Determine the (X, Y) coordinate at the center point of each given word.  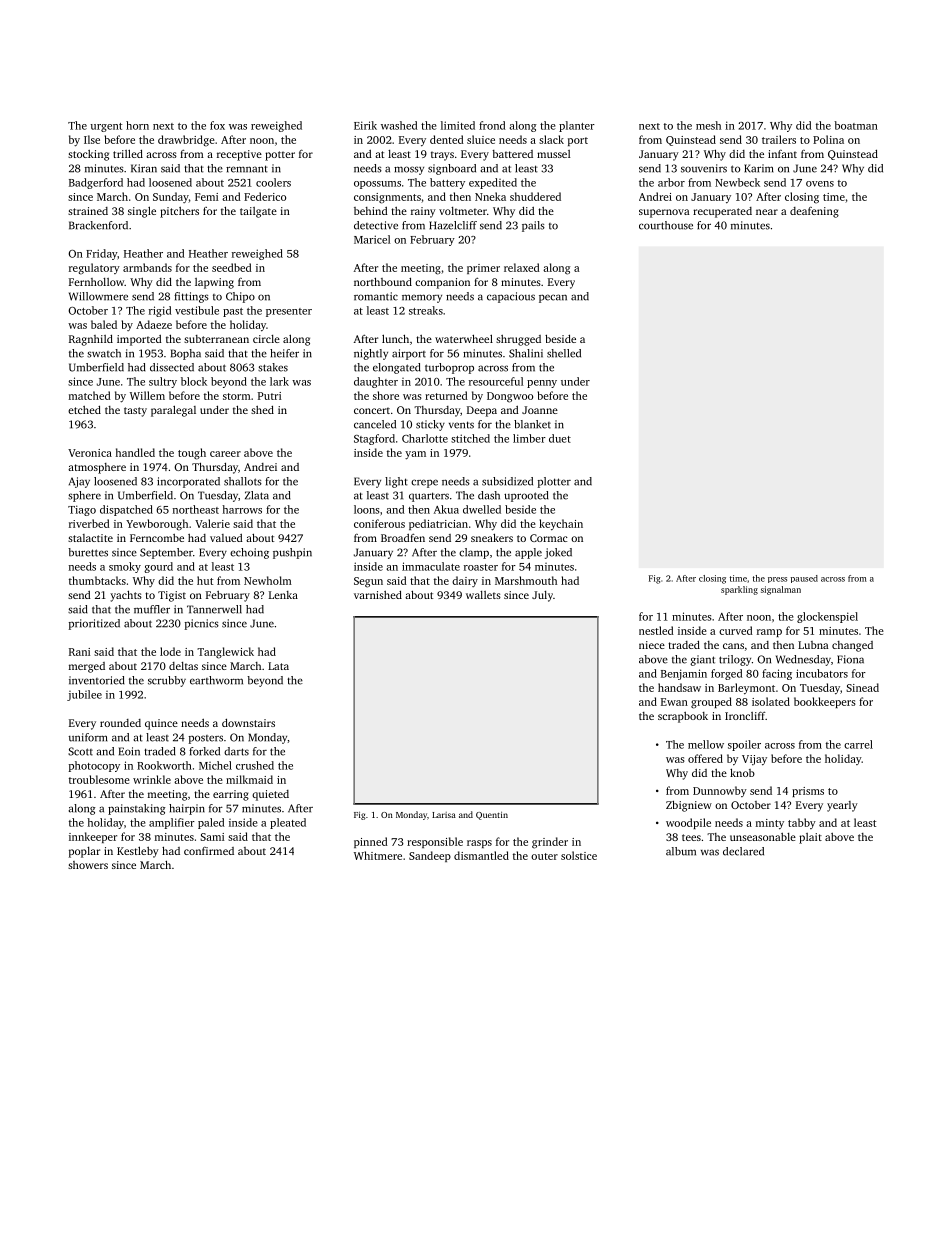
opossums (377, 185)
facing (777, 674)
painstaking (137, 809)
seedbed (232, 267)
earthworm (216, 680)
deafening (814, 212)
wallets (483, 595)
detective (376, 225)
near (767, 212)
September (166, 553)
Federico (265, 196)
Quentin (492, 816)
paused (804, 579)
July (542, 596)
